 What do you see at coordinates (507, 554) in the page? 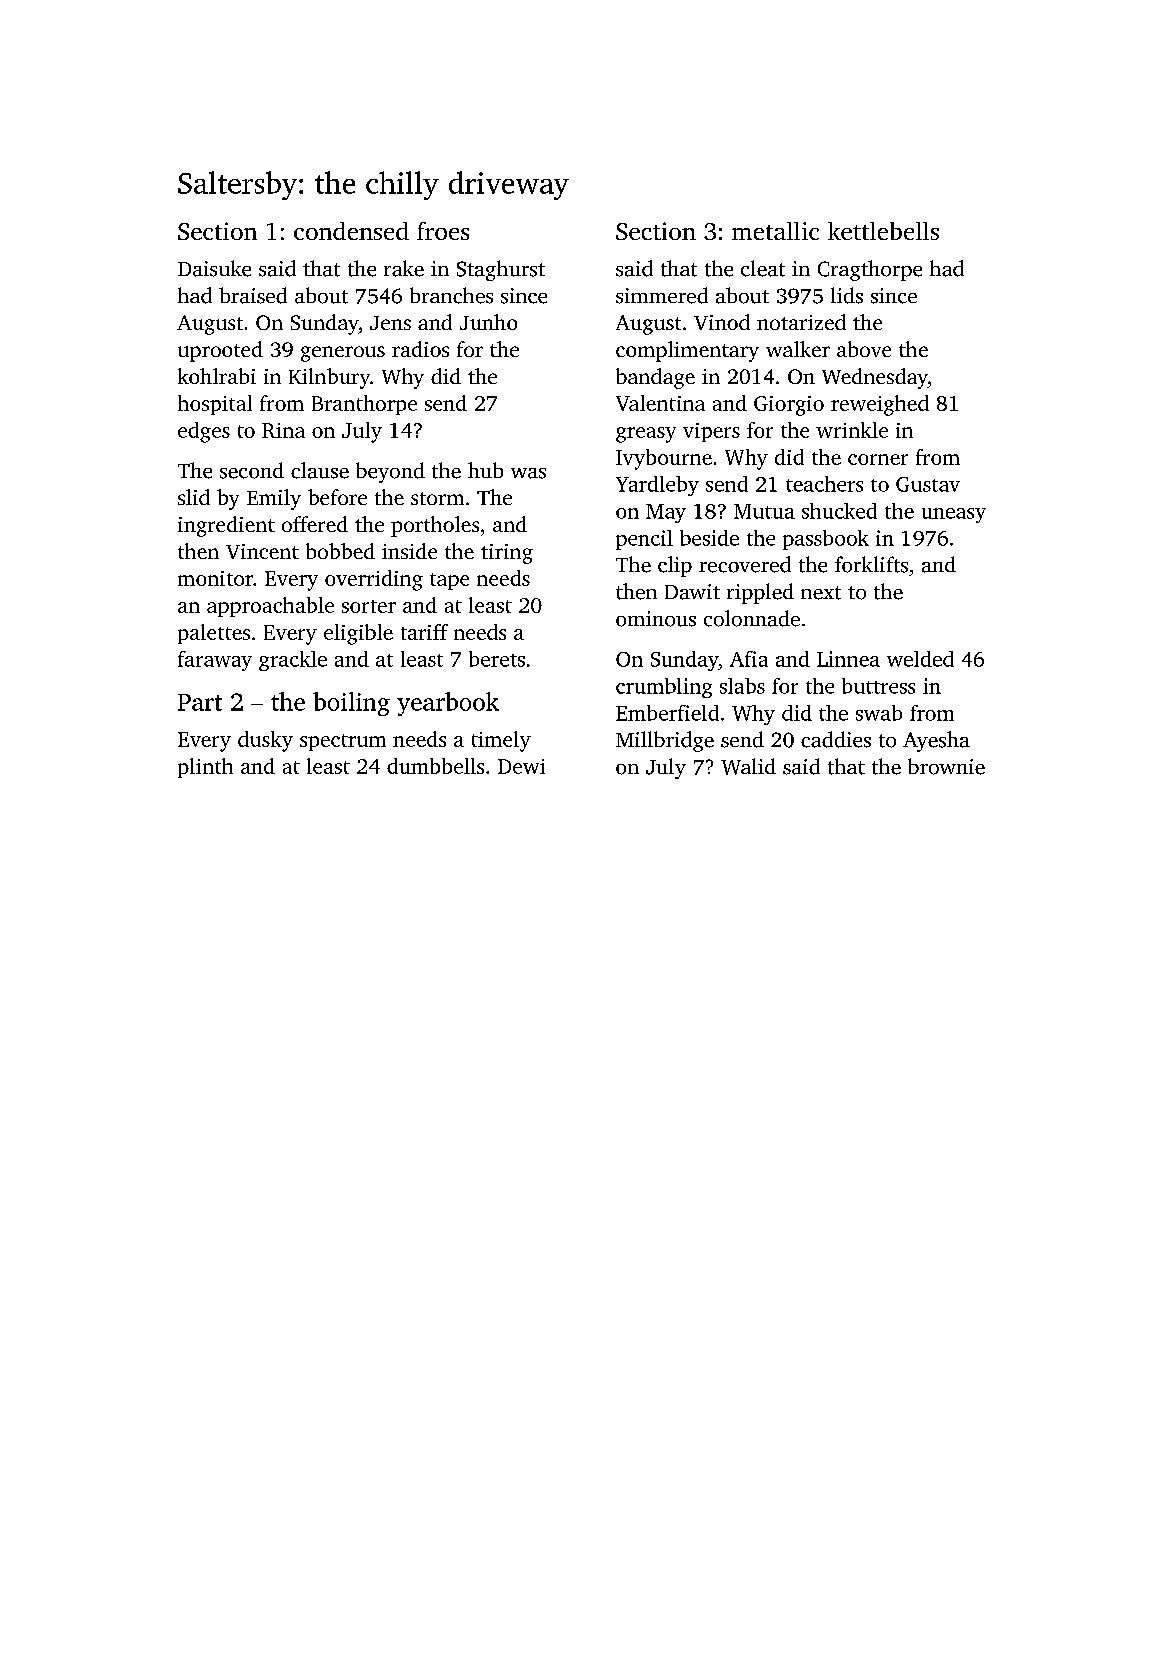
I see `tiring` at bounding box center [507, 554].
